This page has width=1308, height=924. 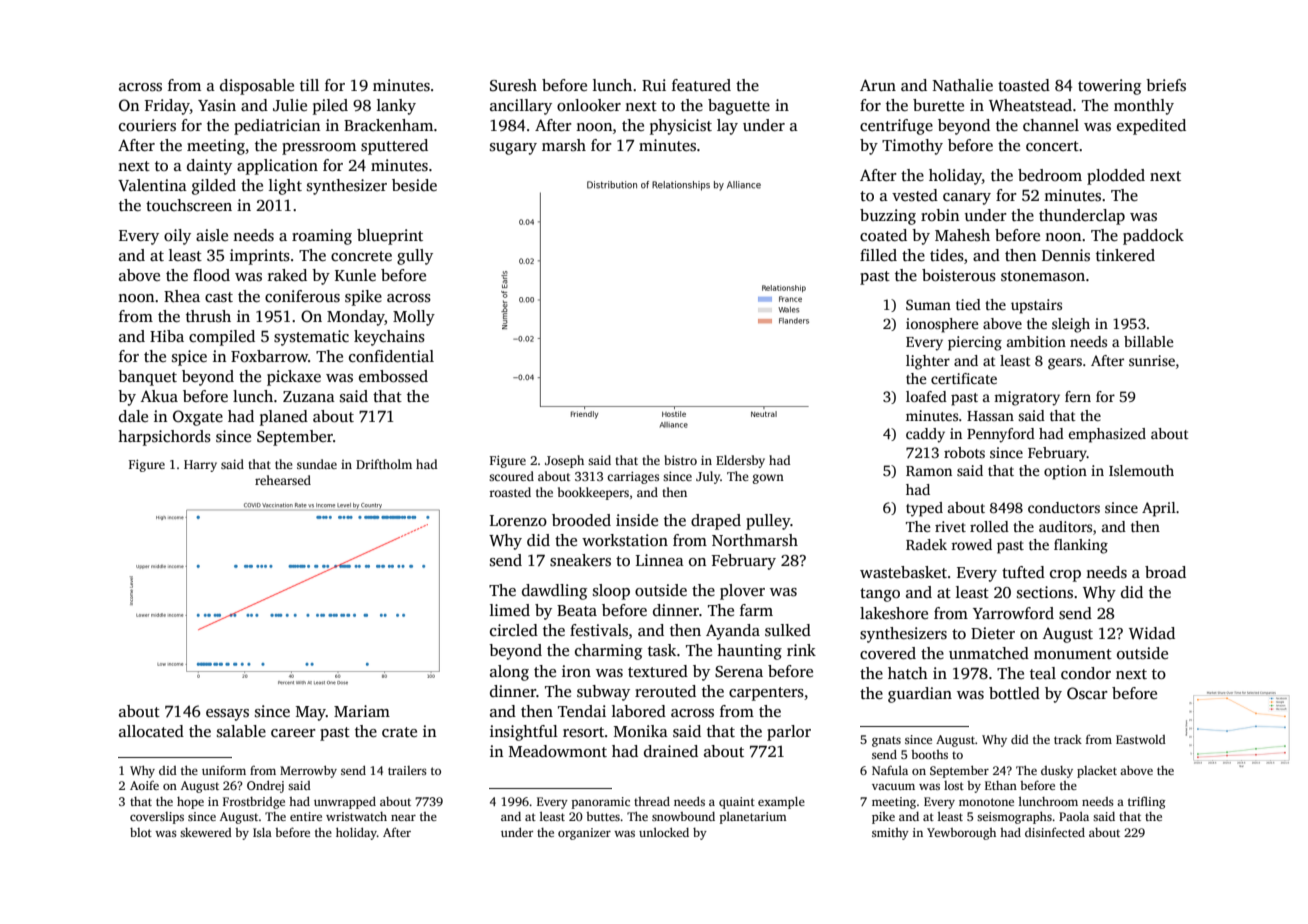 What do you see at coordinates (283, 480) in the page?
I see `rehearsed` at bounding box center [283, 480].
